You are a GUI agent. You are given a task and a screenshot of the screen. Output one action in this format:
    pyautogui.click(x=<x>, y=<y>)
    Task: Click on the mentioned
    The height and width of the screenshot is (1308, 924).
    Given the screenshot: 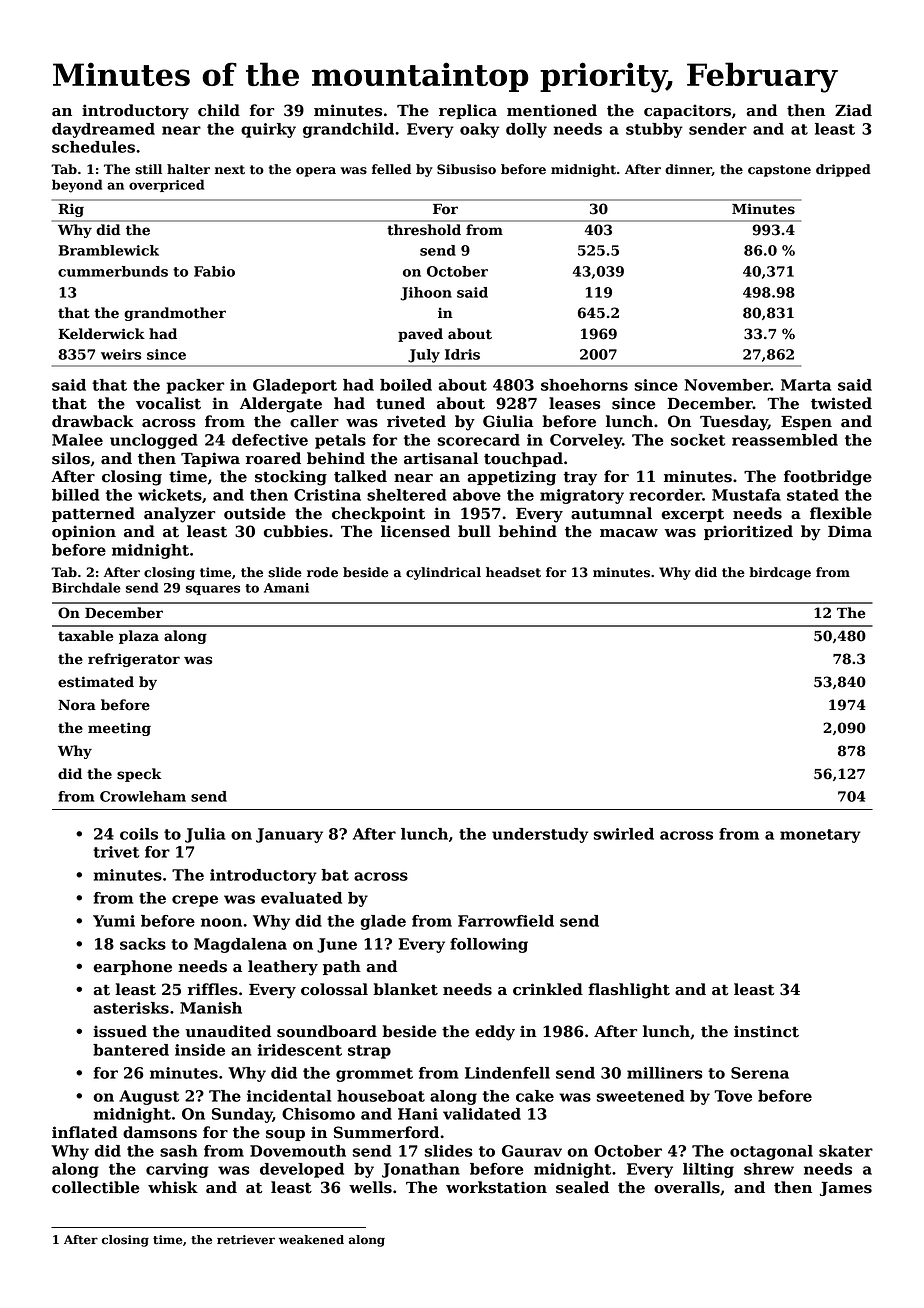 What is the action you would take?
    pyautogui.click(x=552, y=110)
